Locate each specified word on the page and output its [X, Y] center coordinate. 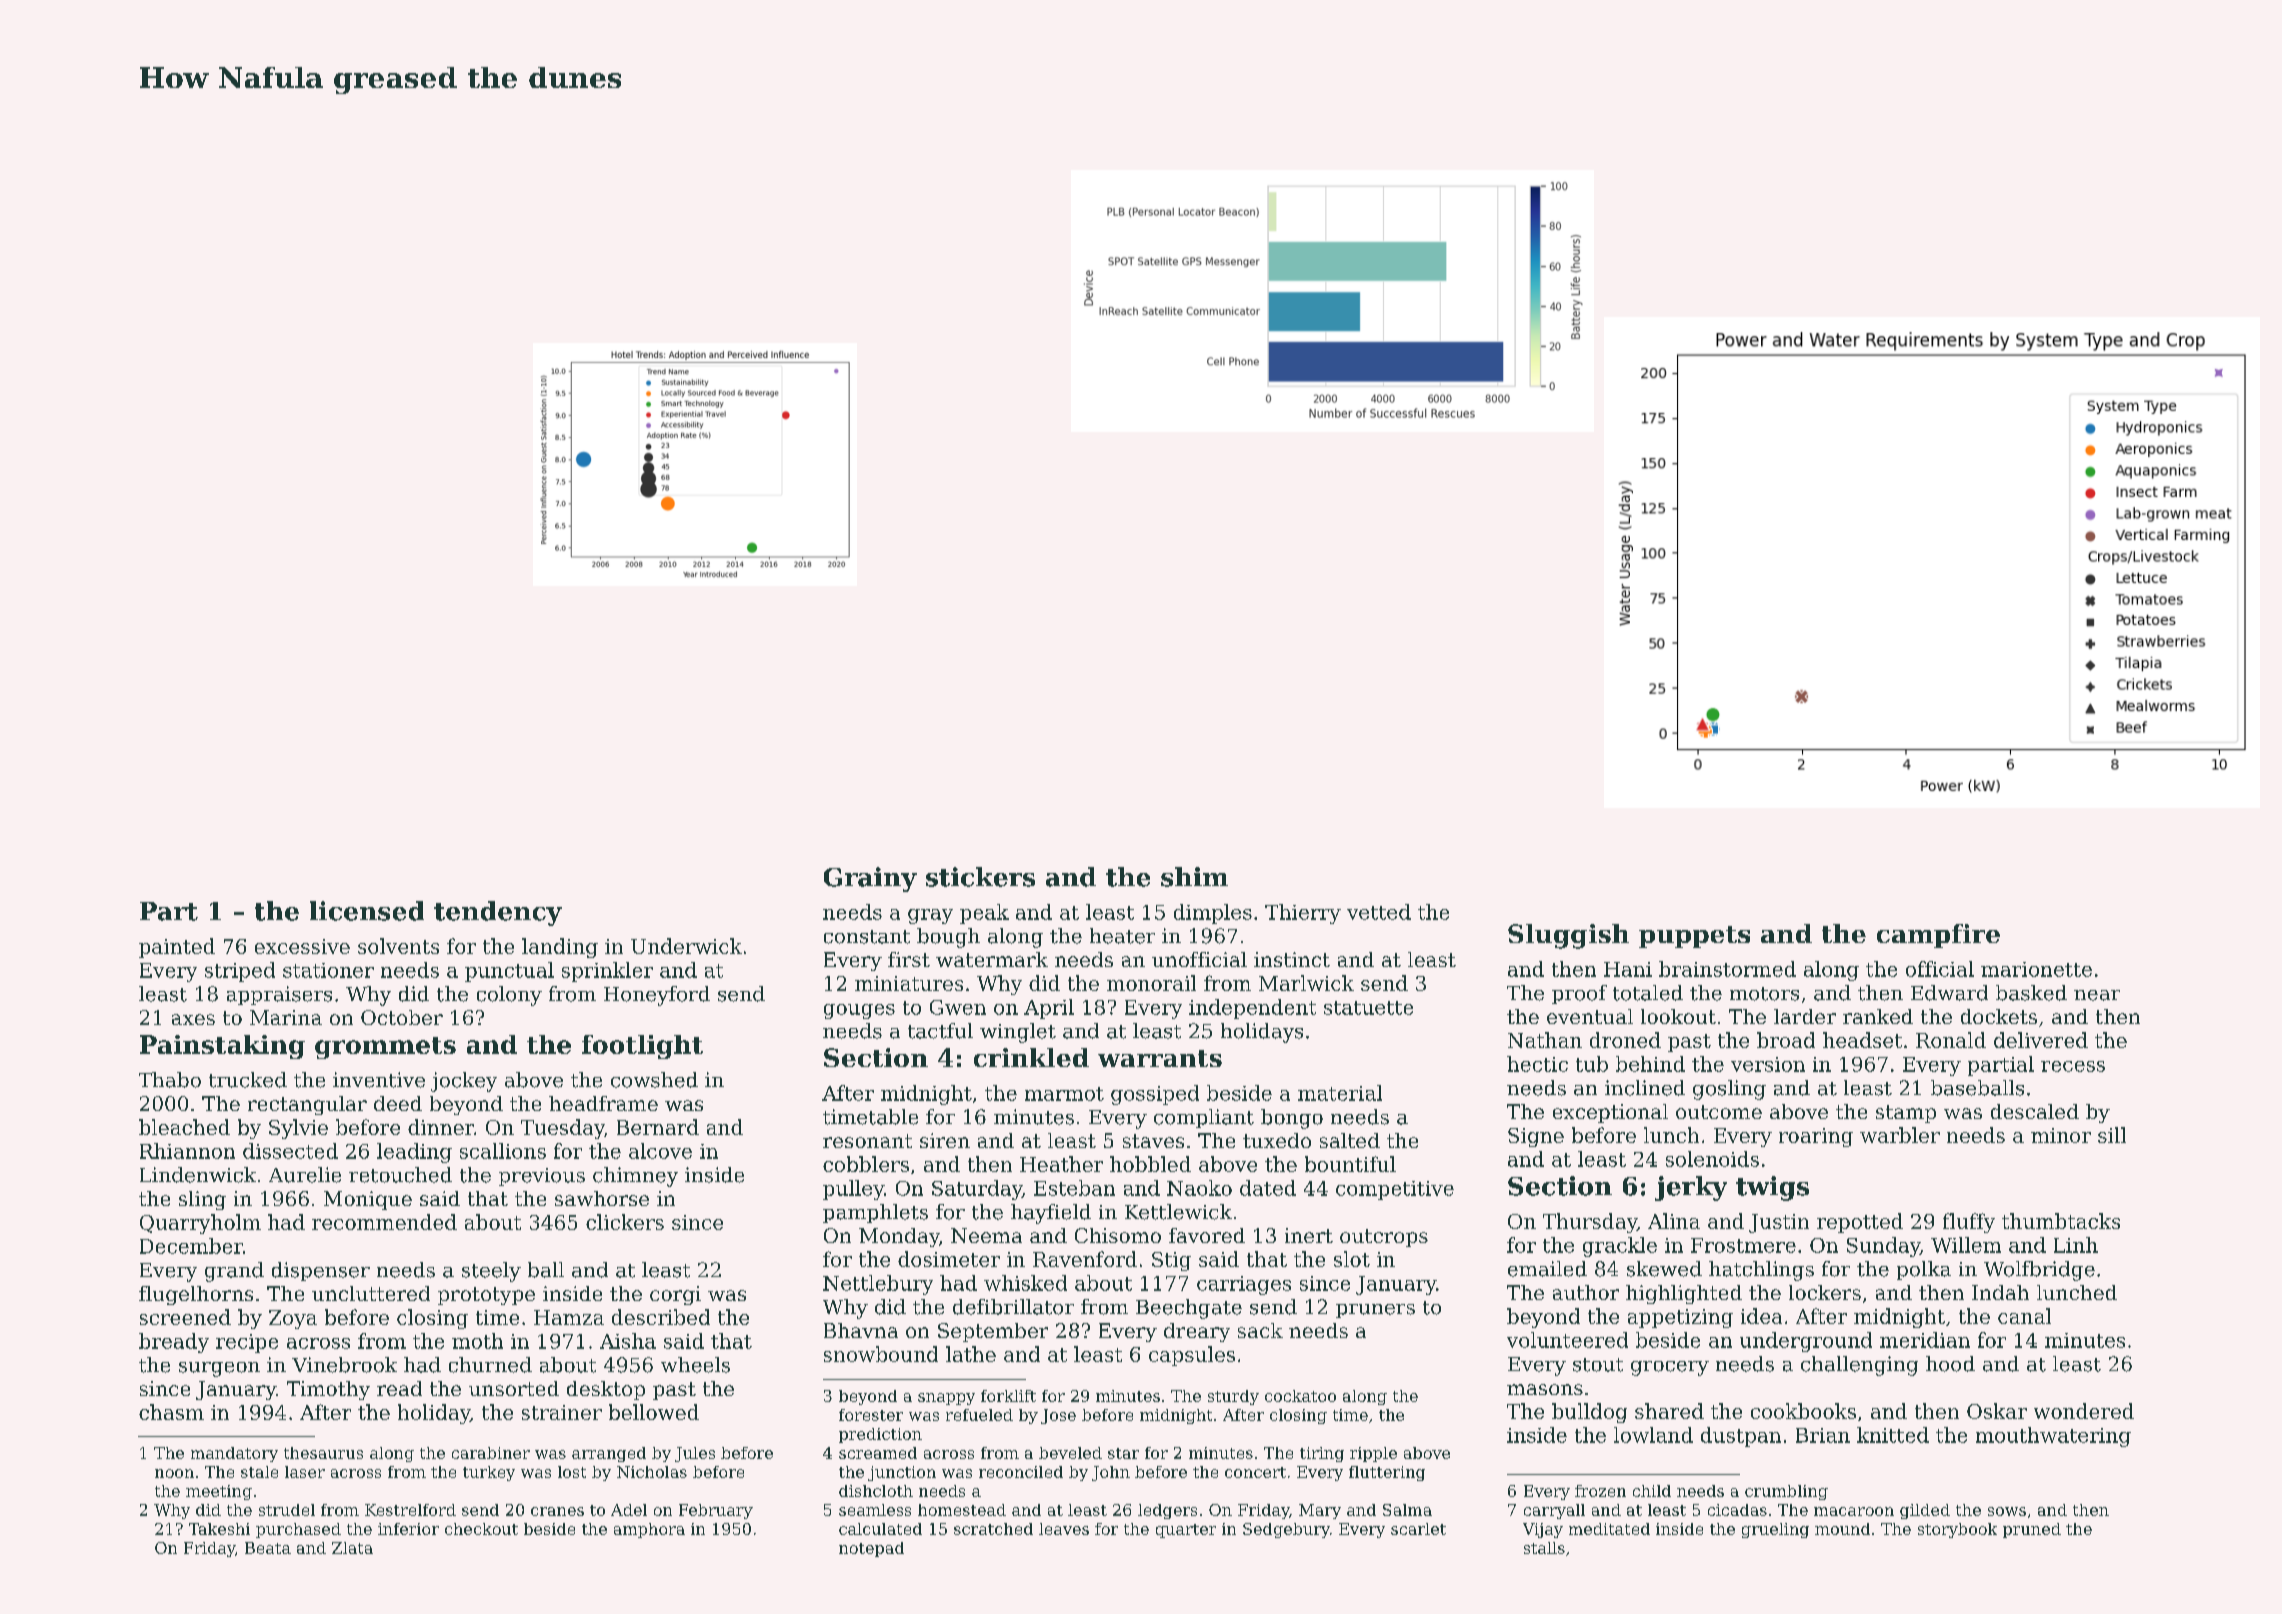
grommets [385, 1048]
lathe [971, 1354]
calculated [880, 1529]
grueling [1775, 1530]
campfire [1938, 936]
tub [1592, 1064]
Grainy [870, 879]
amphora [649, 1530]
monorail [1151, 983]
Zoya [293, 1319]
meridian [1925, 1340]
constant [867, 937]
